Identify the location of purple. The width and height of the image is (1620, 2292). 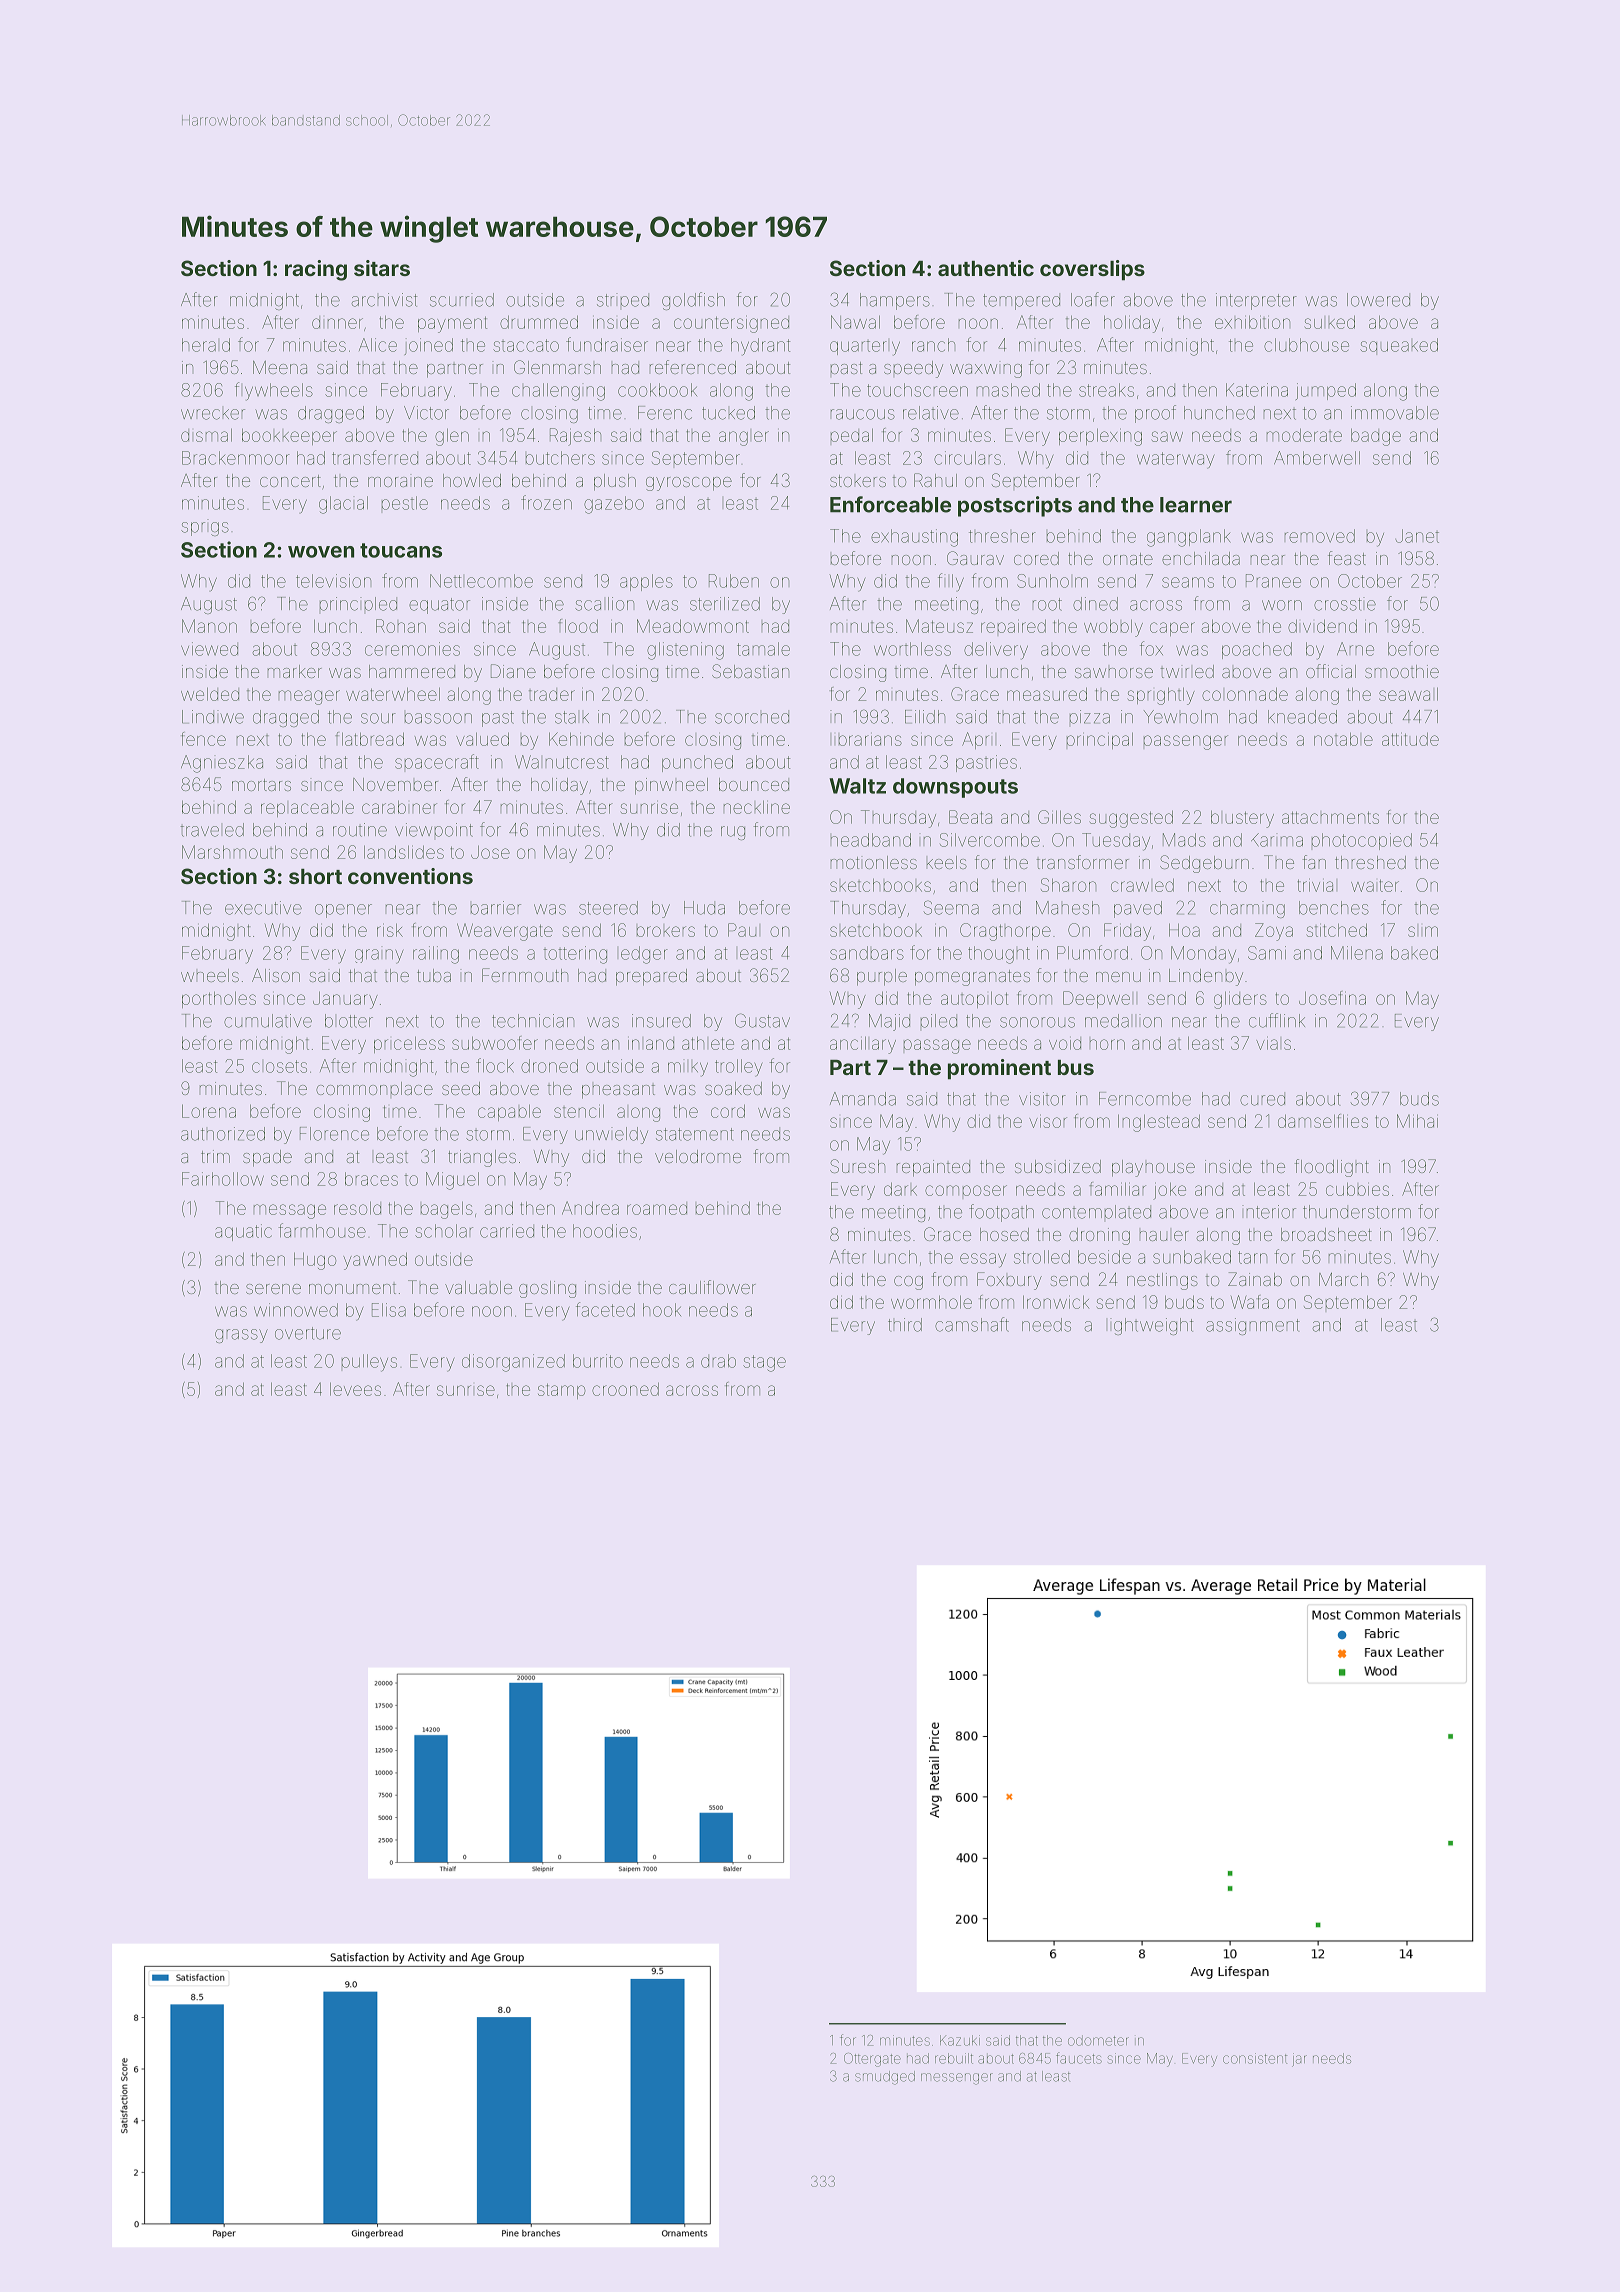
(882, 977).
